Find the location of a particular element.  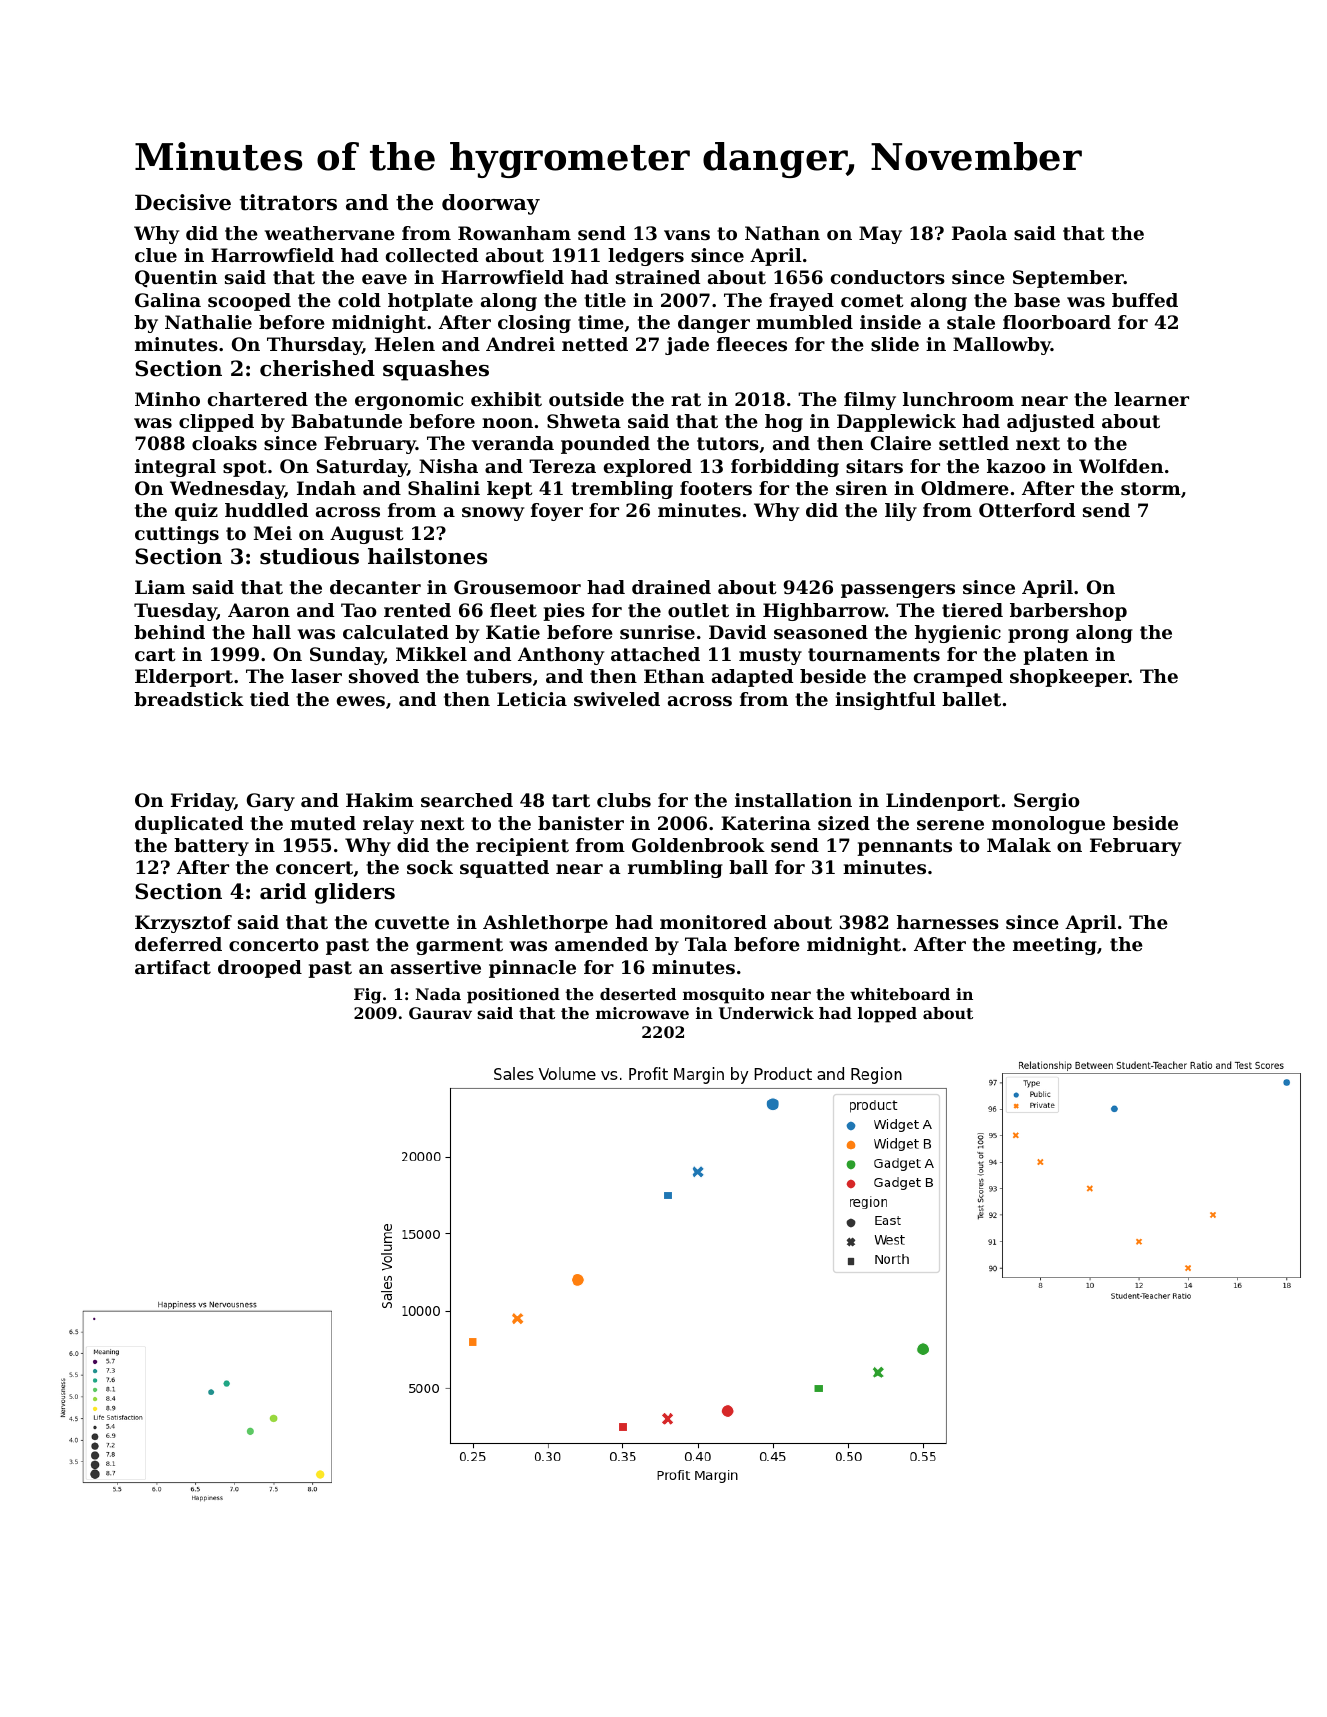

frayed is located at coordinates (801, 302).
